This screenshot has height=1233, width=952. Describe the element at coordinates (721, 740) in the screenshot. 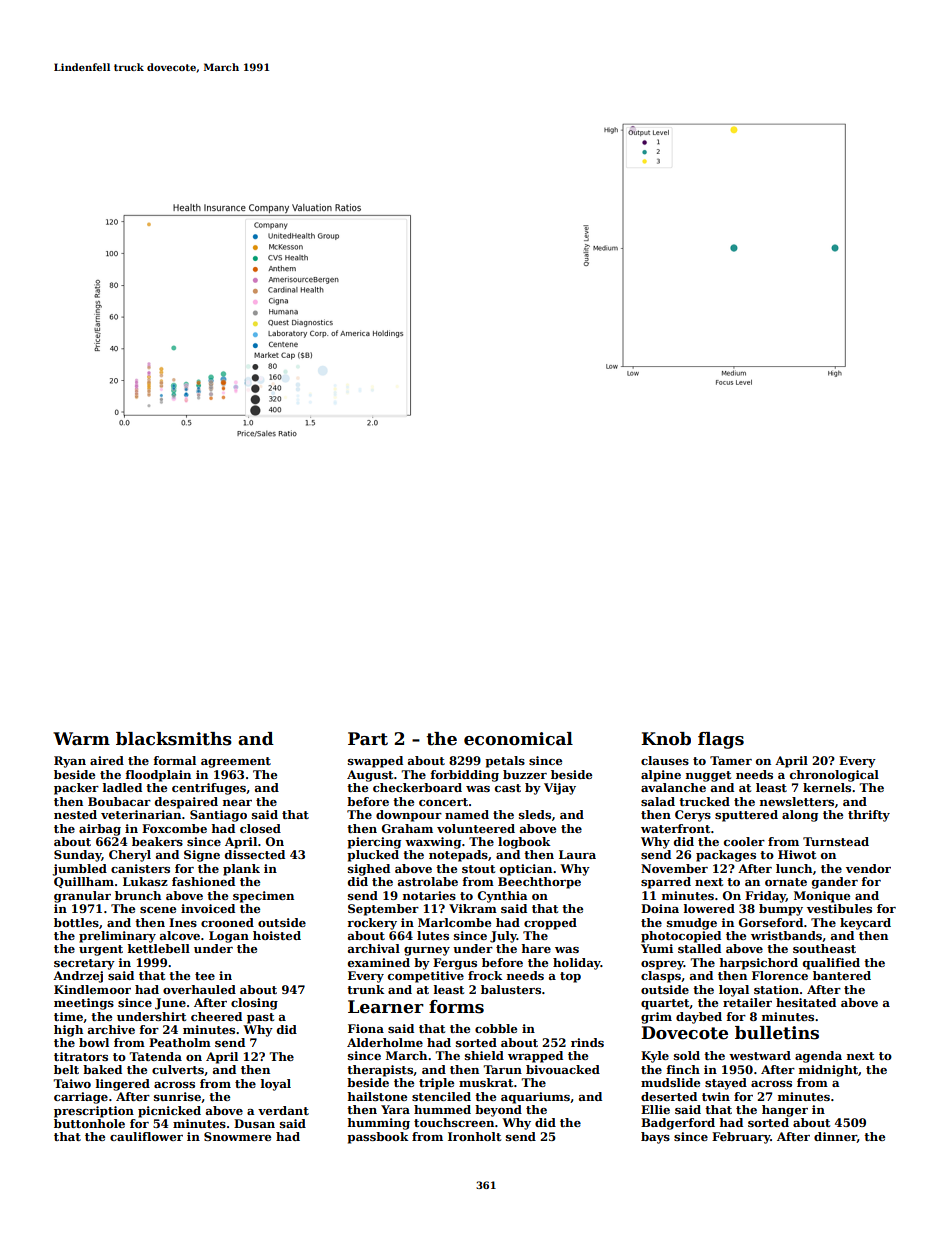

I see `flags` at that location.
